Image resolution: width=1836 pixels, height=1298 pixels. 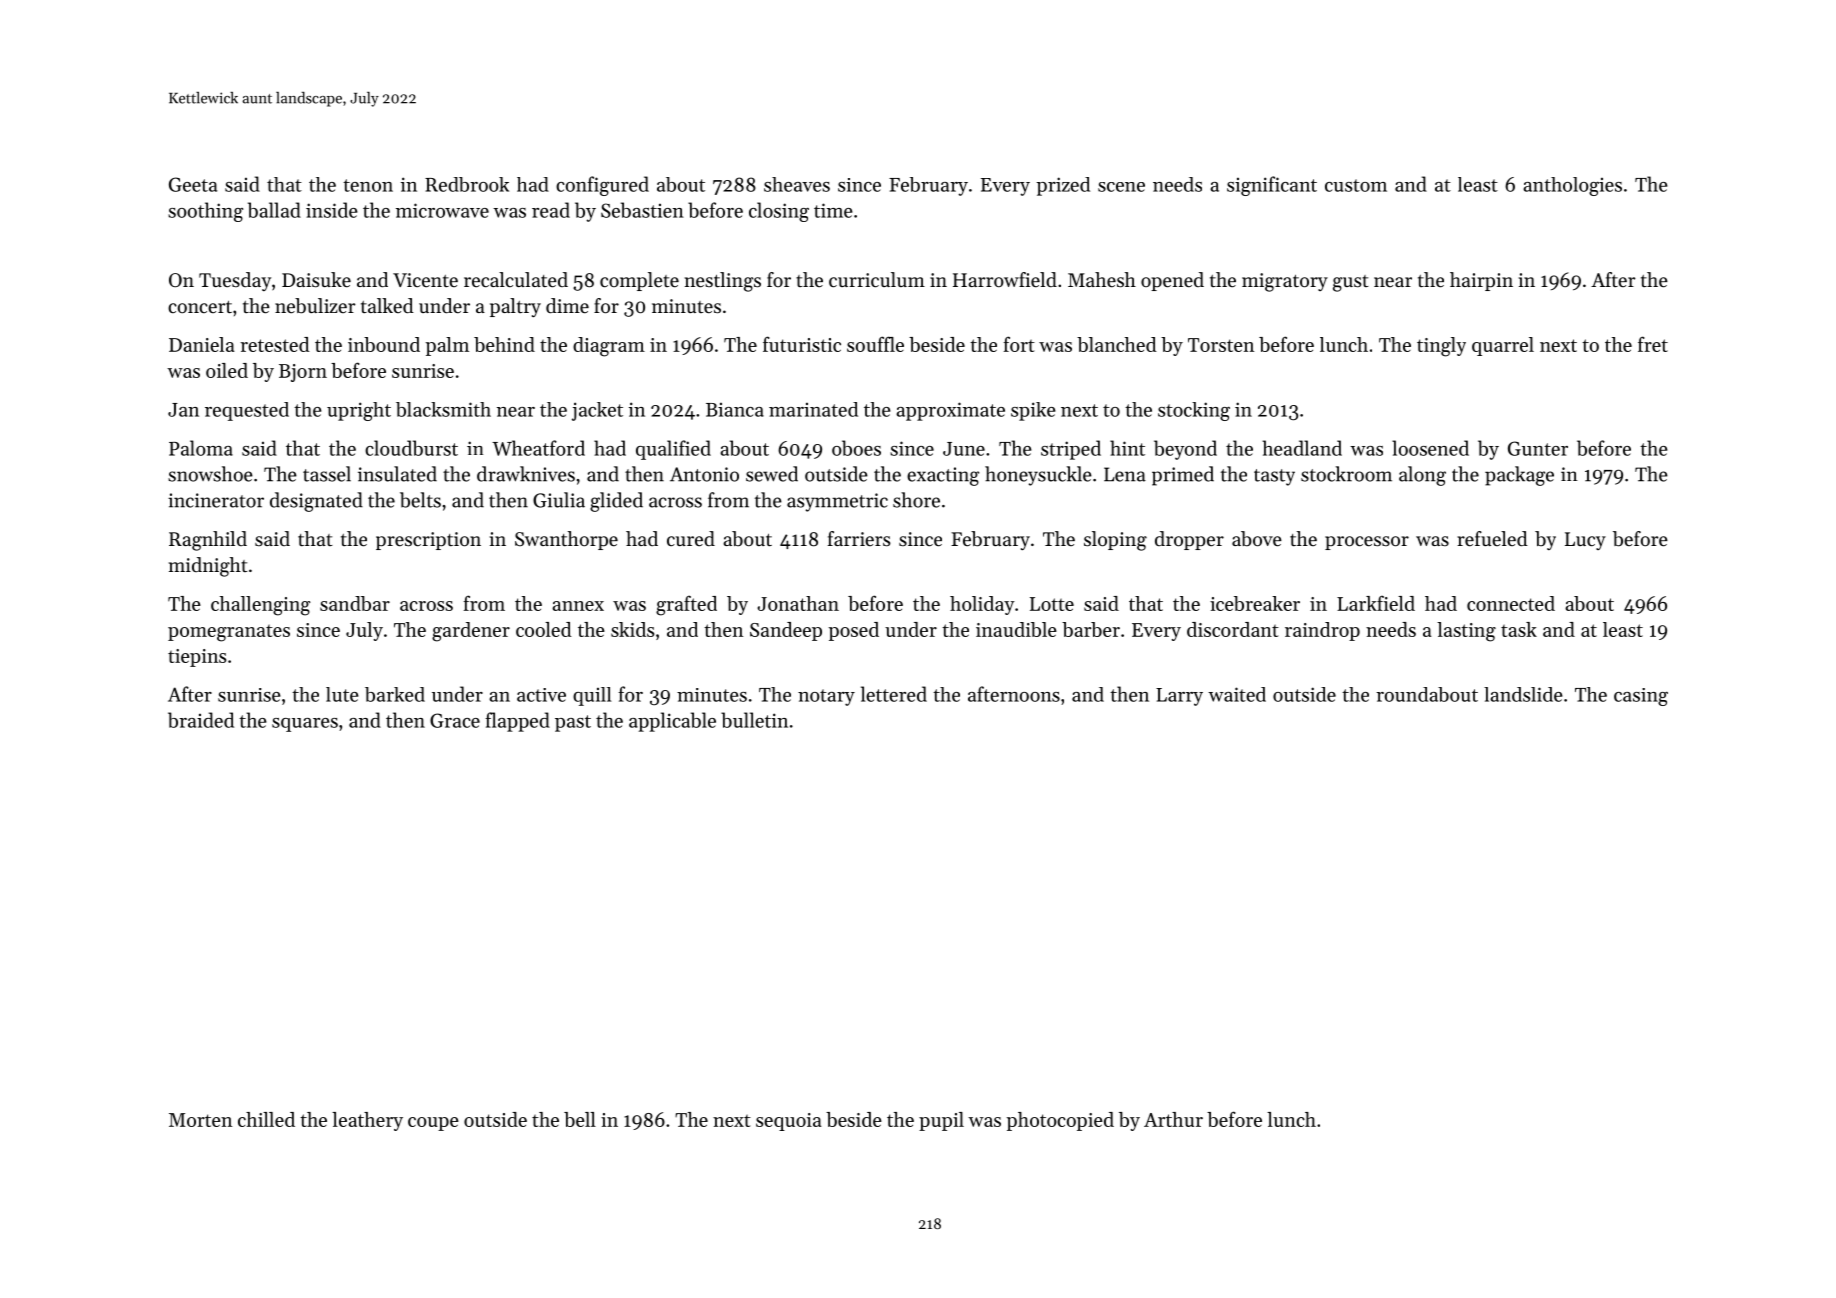 I want to click on Morten, so click(x=200, y=1120).
